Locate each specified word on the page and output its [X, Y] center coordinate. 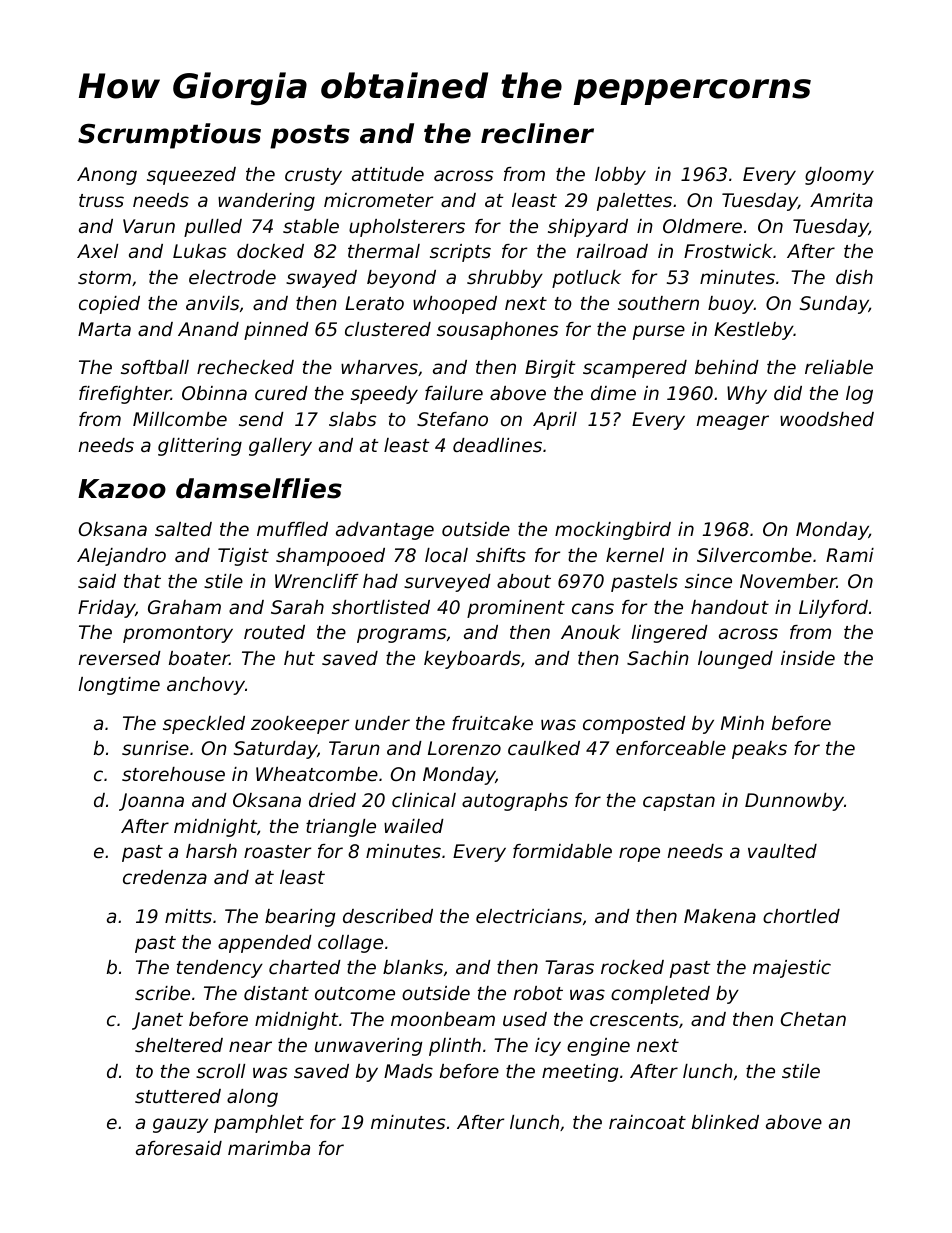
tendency [220, 969]
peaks [759, 750]
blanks [413, 967]
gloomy [839, 176]
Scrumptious [169, 136]
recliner [537, 133]
